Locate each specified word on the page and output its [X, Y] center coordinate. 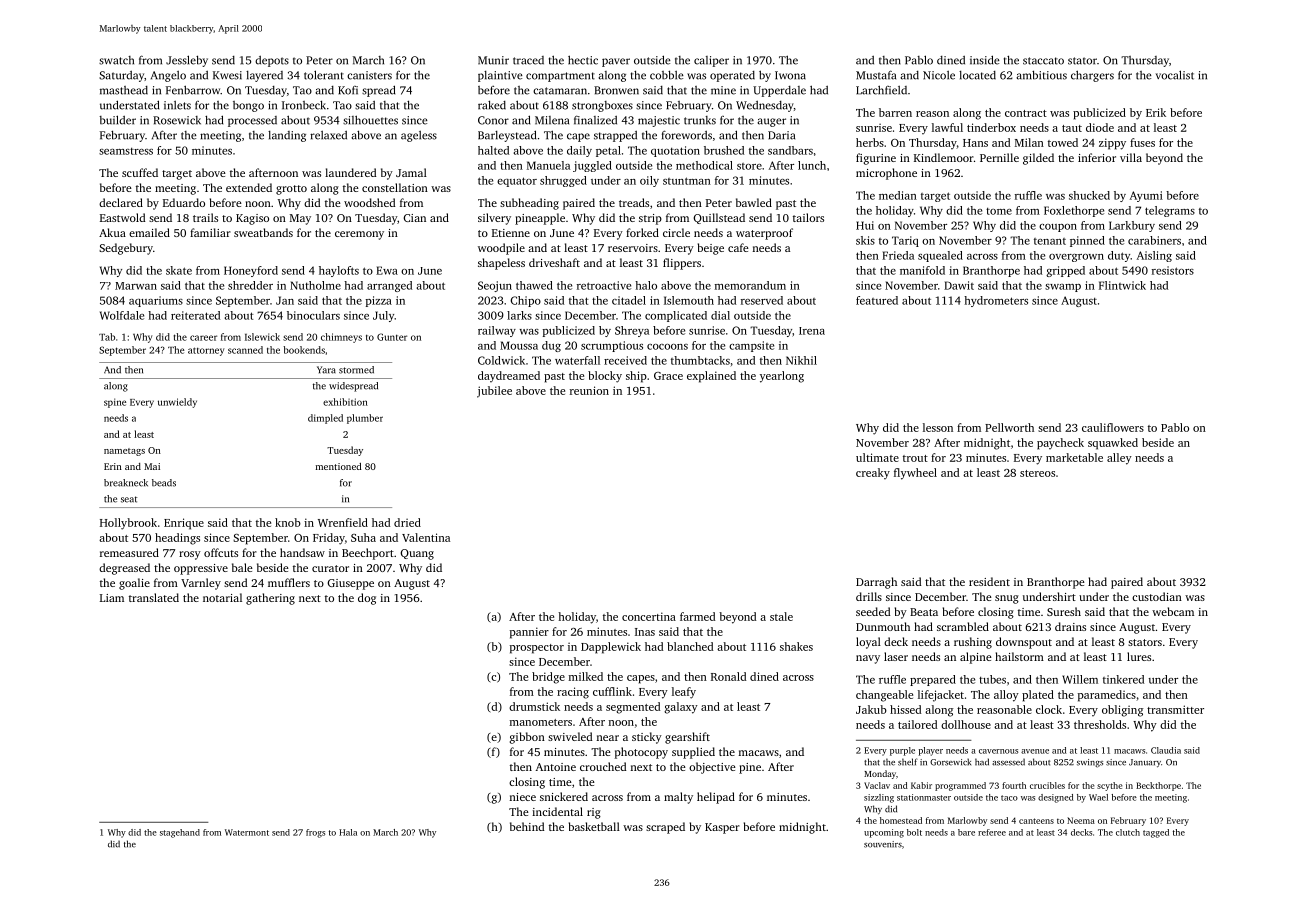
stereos [1037, 473]
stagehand [180, 833]
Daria [781, 135]
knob [288, 522]
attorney [206, 351]
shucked [1089, 195]
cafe [738, 247]
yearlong [782, 377]
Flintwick [1122, 285]
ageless [419, 136]
